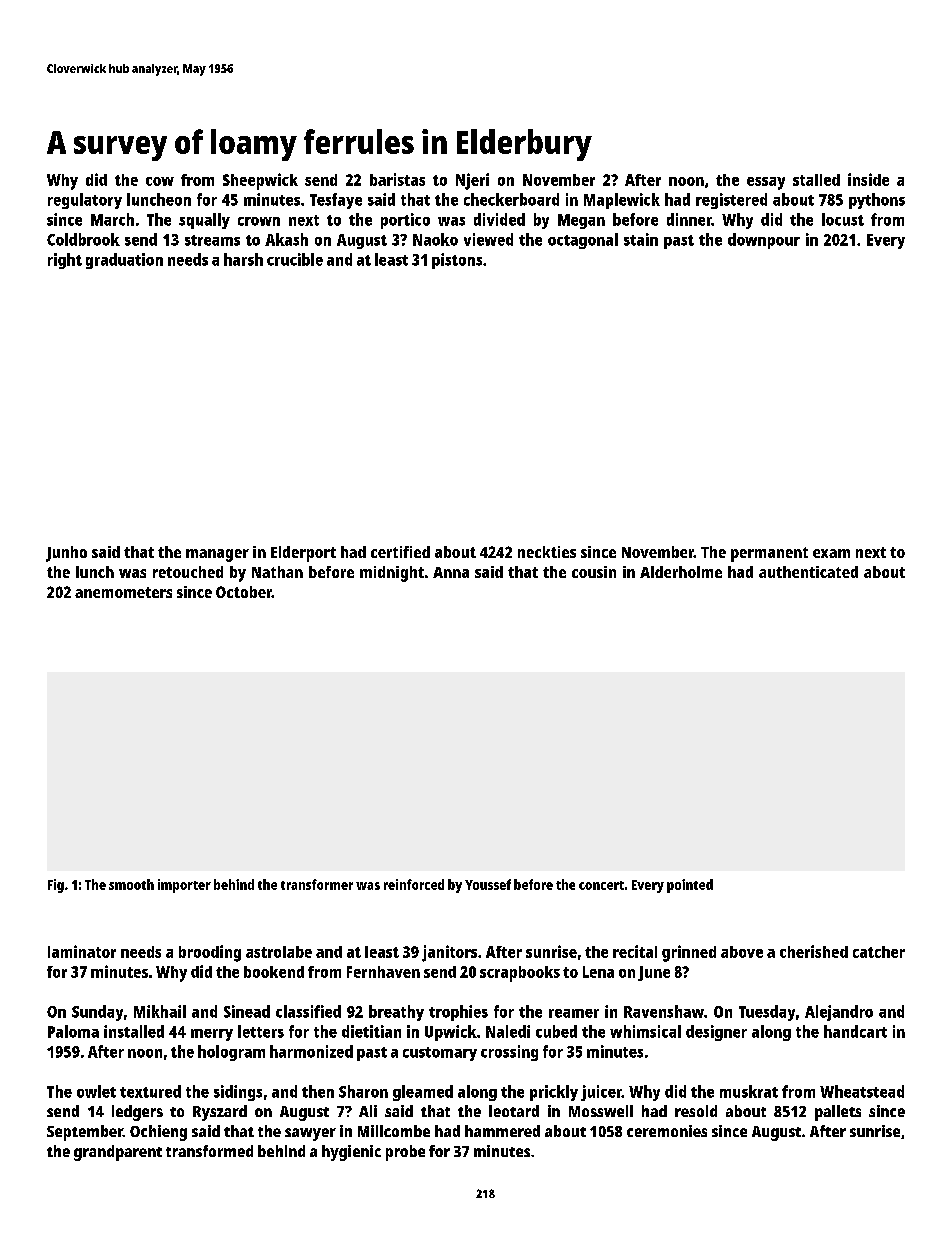 The height and width of the page is (1233, 952). I want to click on baristas, so click(397, 179).
